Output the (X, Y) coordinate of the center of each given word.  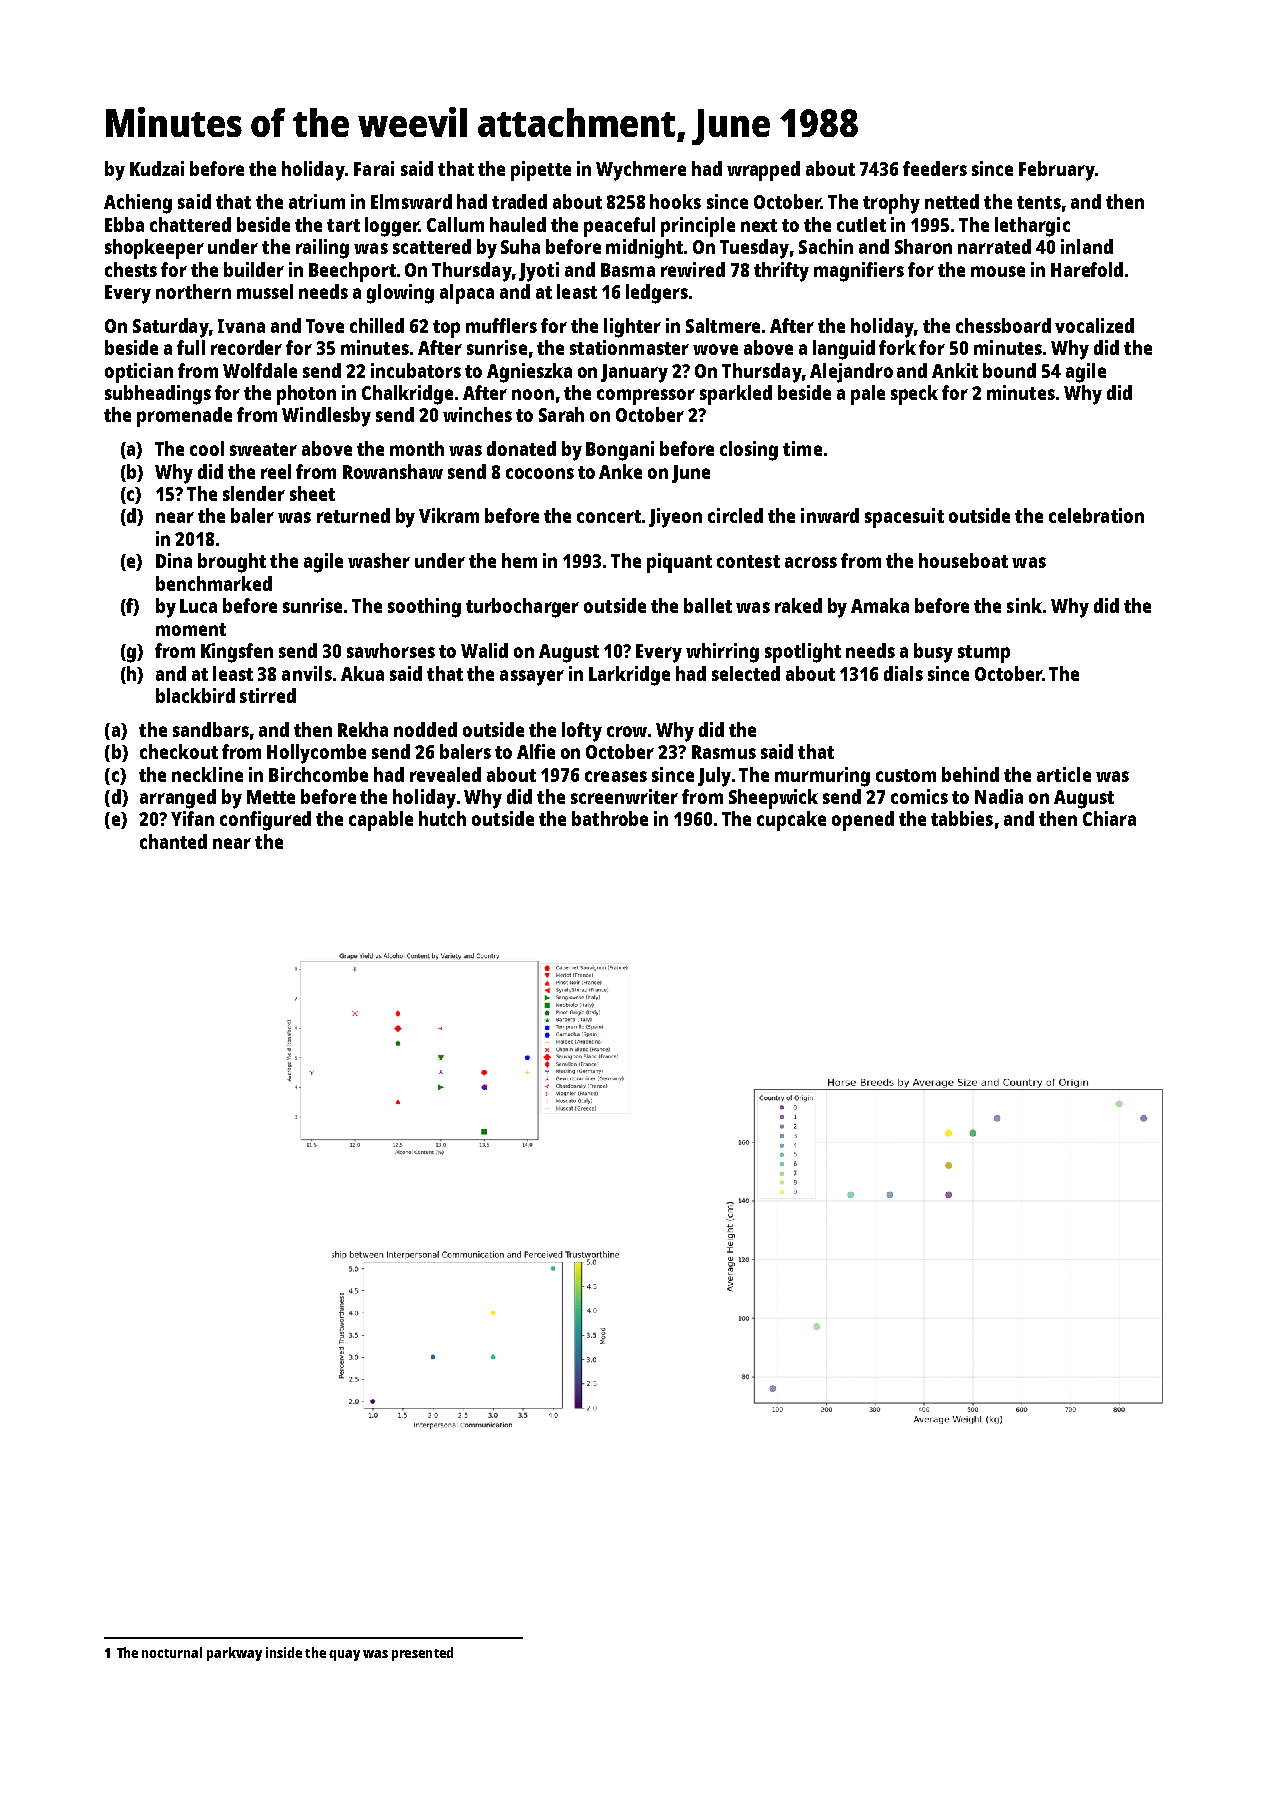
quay (344, 1655)
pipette (541, 171)
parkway (234, 1654)
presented (422, 1654)
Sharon (923, 246)
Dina (174, 560)
